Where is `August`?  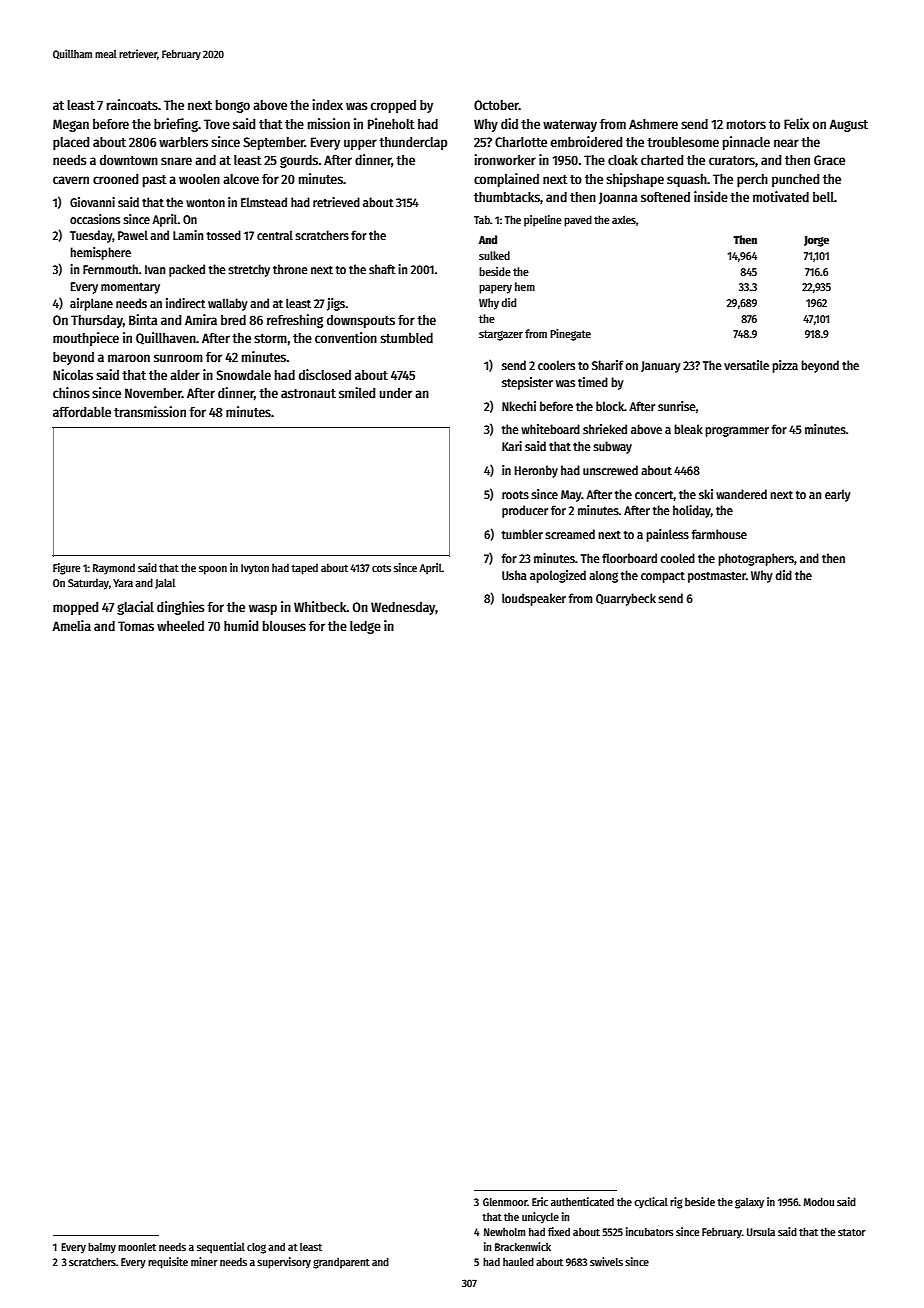 August is located at coordinates (848, 125).
